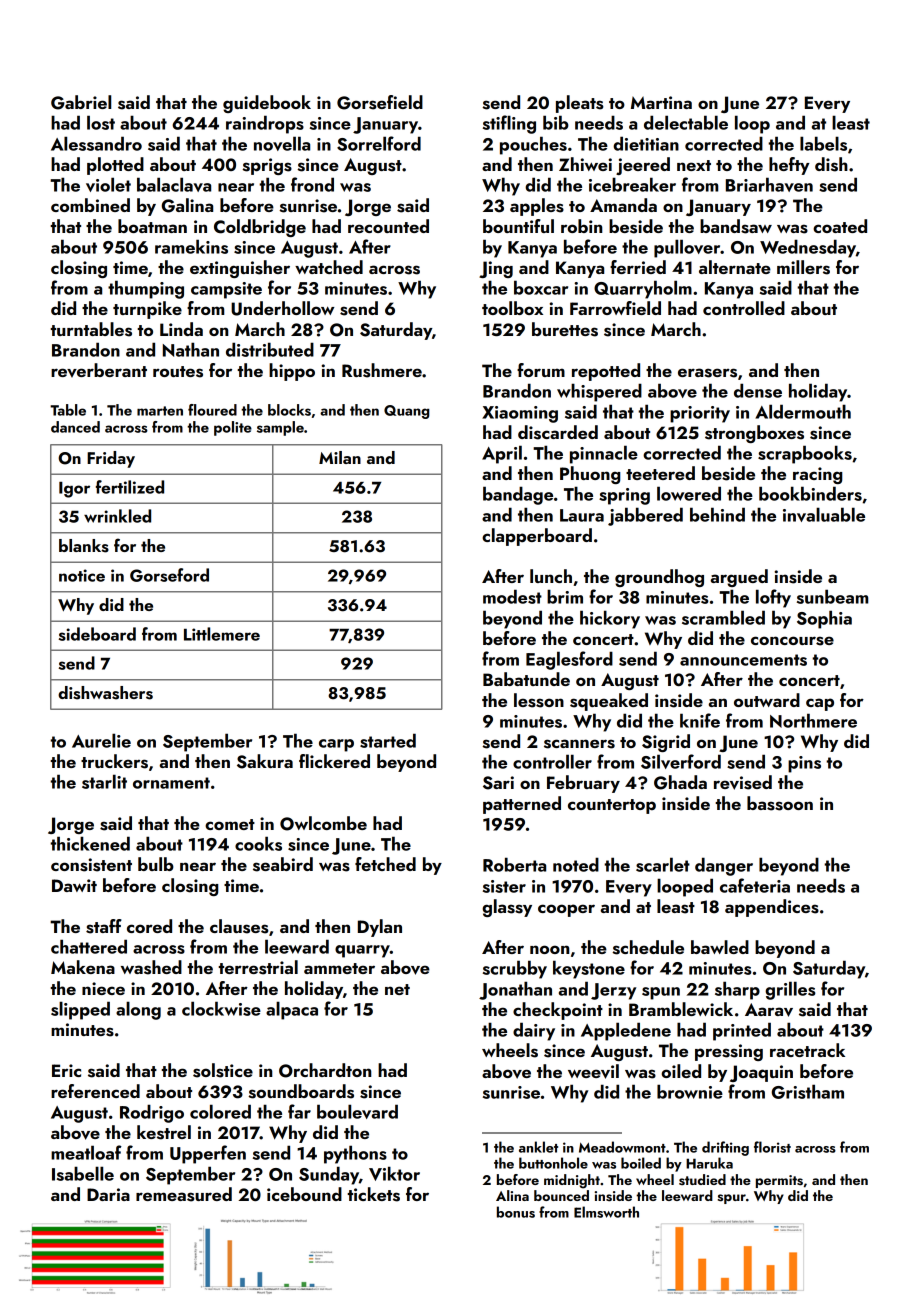 The width and height of the document is (924, 1314). What do you see at coordinates (789, 166) in the document?
I see `hefty` at bounding box center [789, 166].
